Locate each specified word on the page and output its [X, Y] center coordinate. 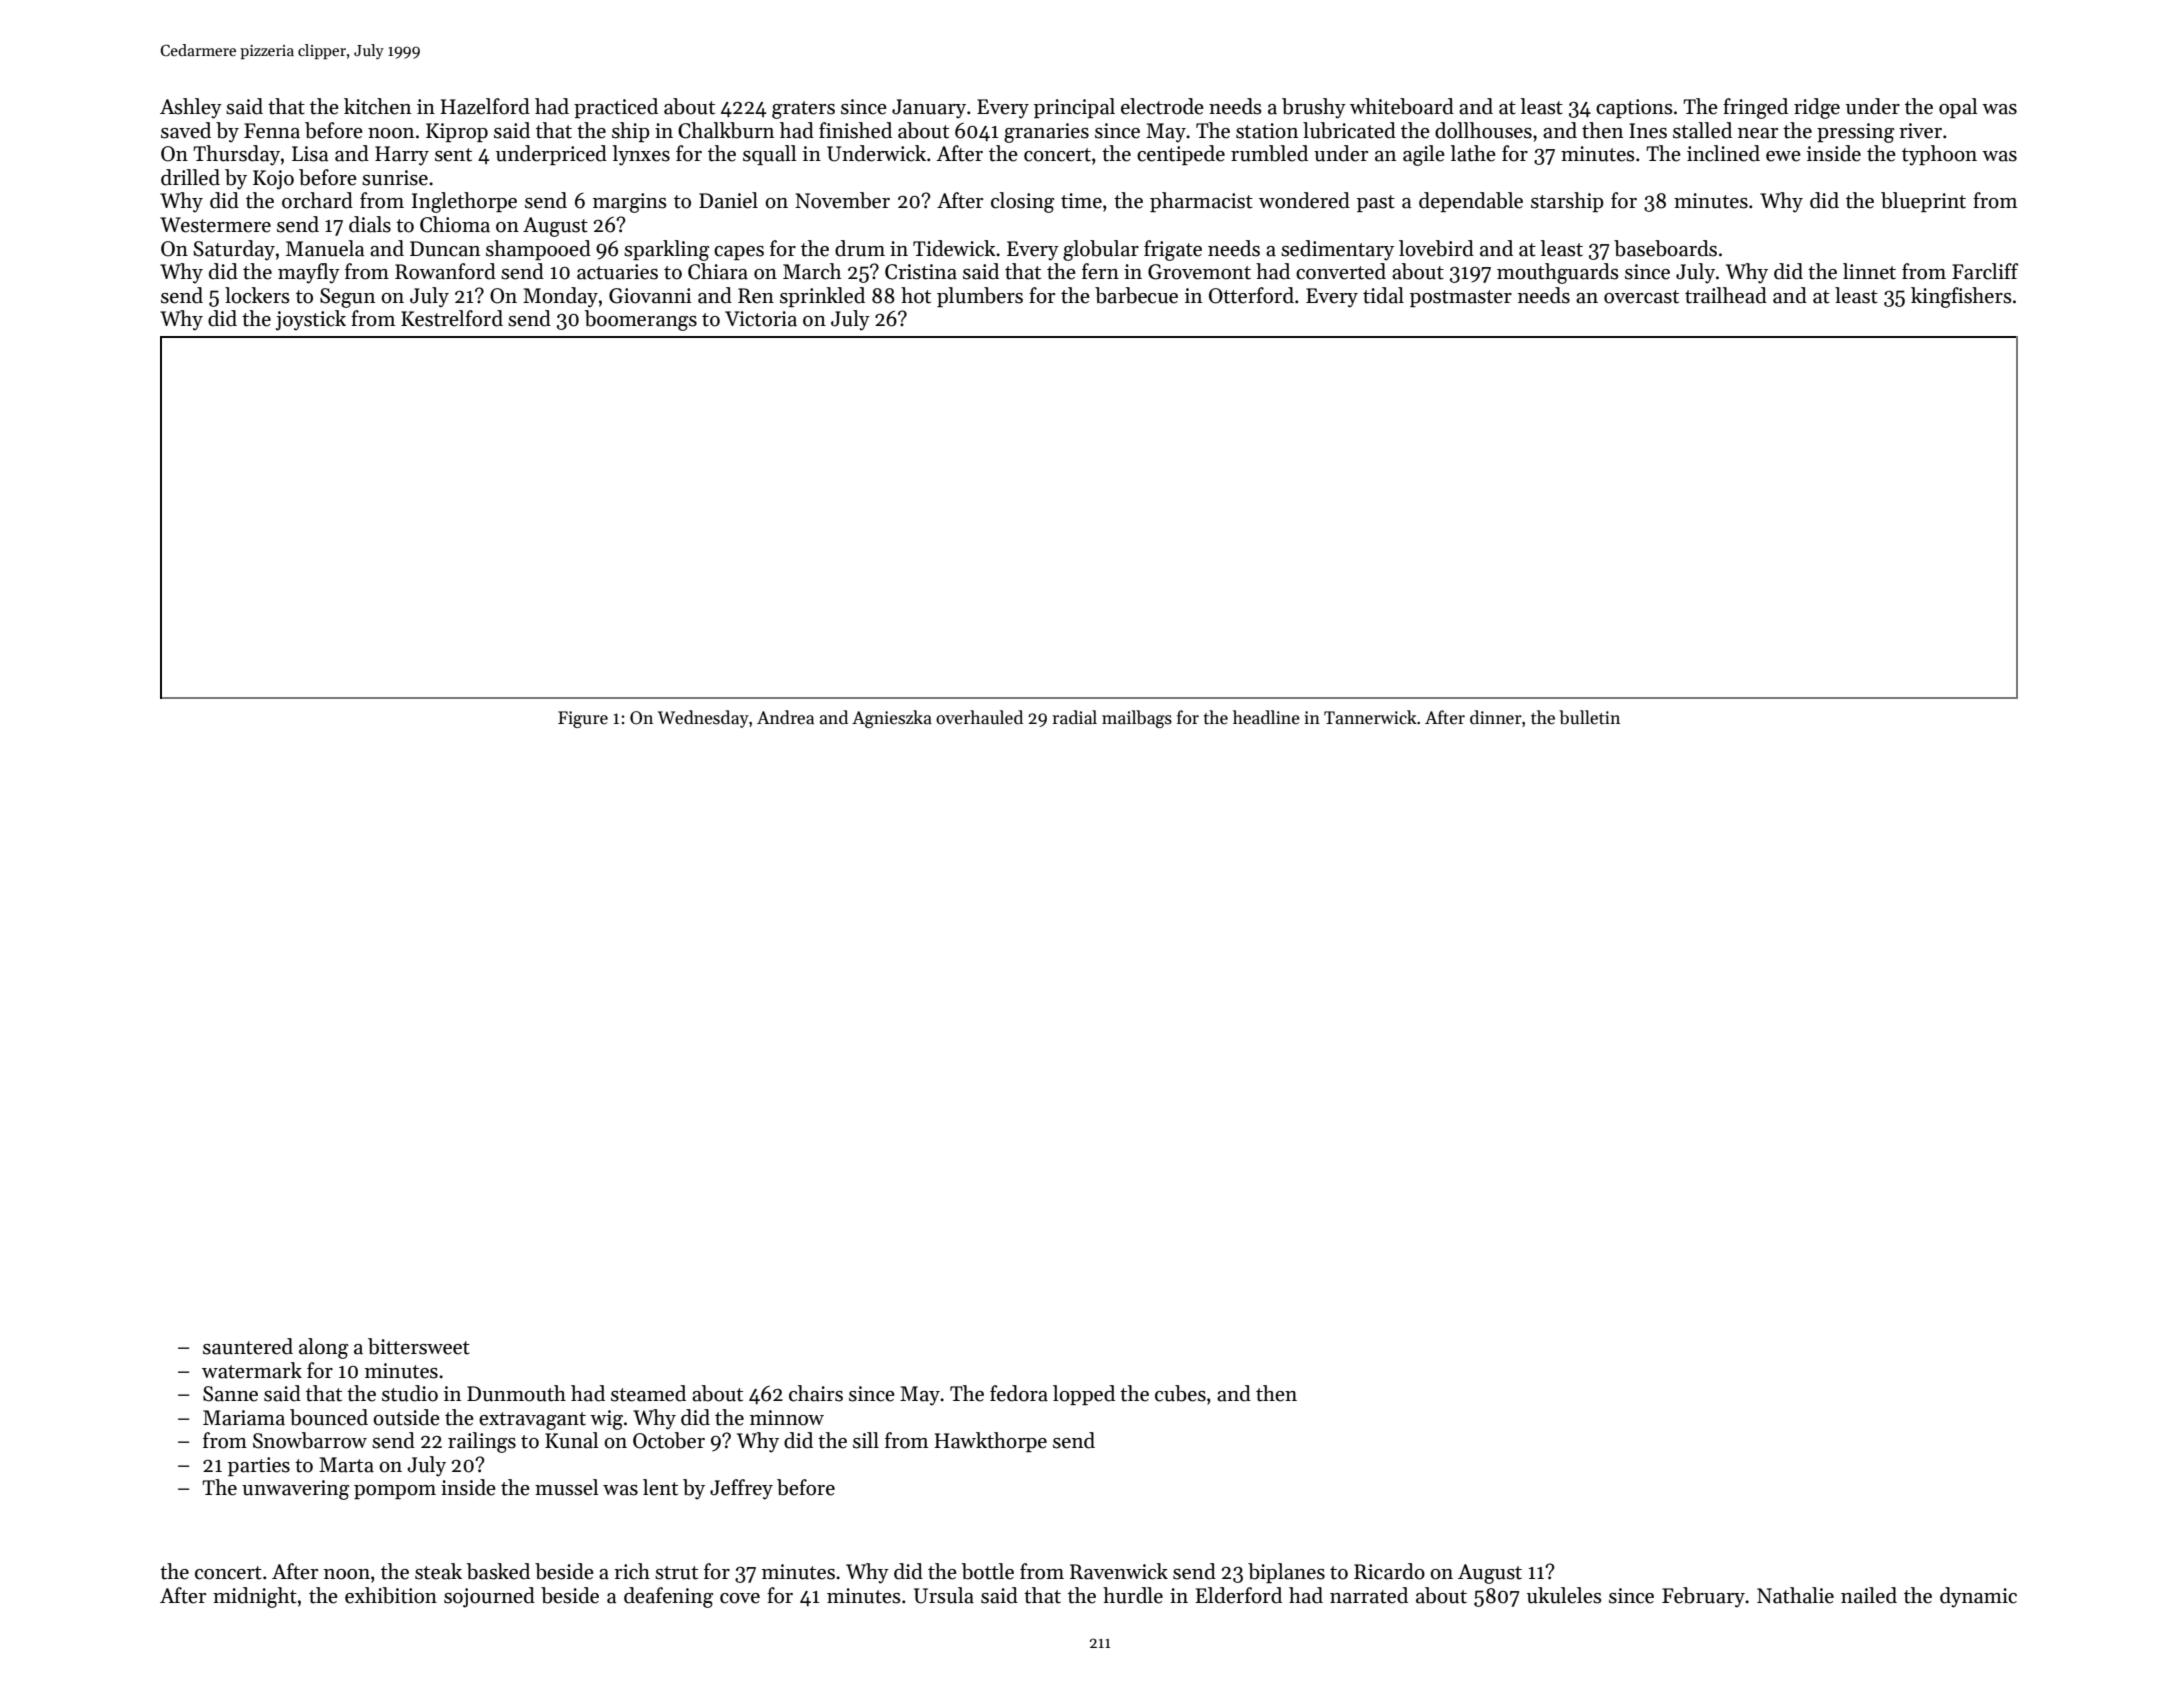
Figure [583, 719]
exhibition [391, 1595]
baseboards [1665, 248]
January [929, 109]
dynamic [1978, 1597]
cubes [1180, 1393]
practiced [616, 108]
